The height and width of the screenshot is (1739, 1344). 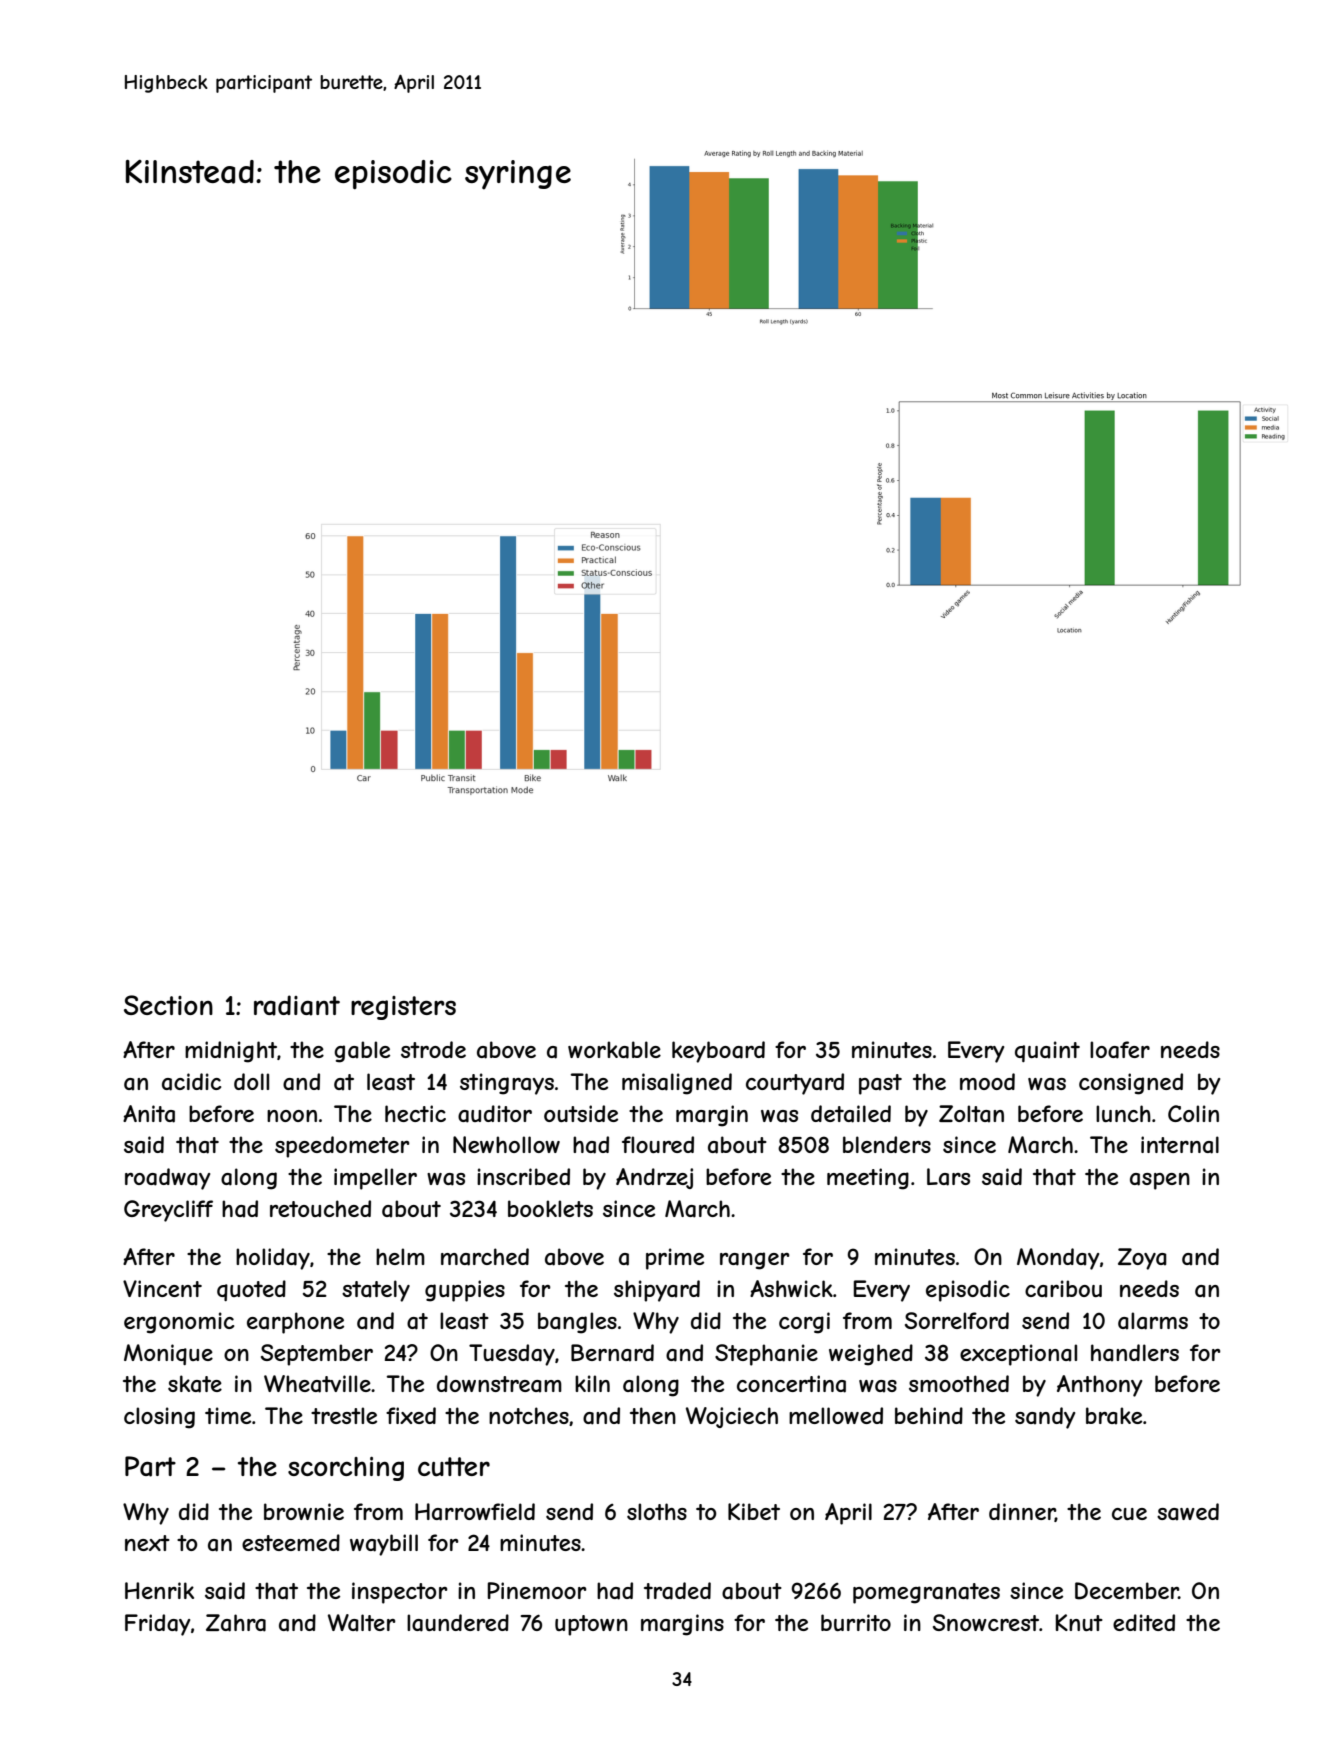 What do you see at coordinates (754, 1511) in the screenshot?
I see `Kibet` at bounding box center [754, 1511].
